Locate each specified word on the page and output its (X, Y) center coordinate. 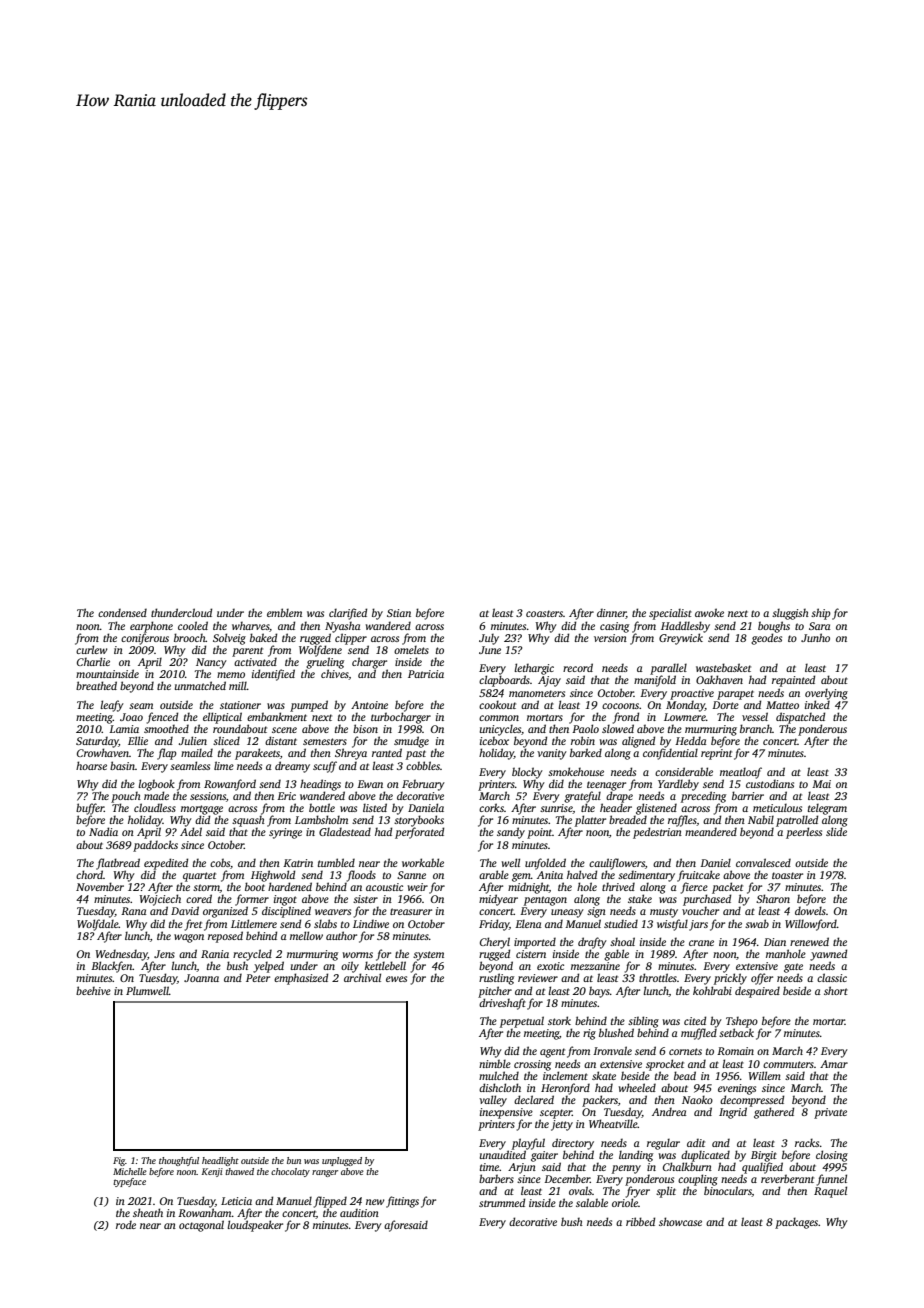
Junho (815, 637)
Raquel (830, 1192)
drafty (592, 943)
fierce (694, 888)
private (830, 1113)
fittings (402, 1202)
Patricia (426, 674)
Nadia (103, 831)
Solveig (229, 639)
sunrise (556, 809)
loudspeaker (255, 1226)
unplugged (342, 1161)
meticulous (777, 807)
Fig (119, 1161)
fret (193, 925)
